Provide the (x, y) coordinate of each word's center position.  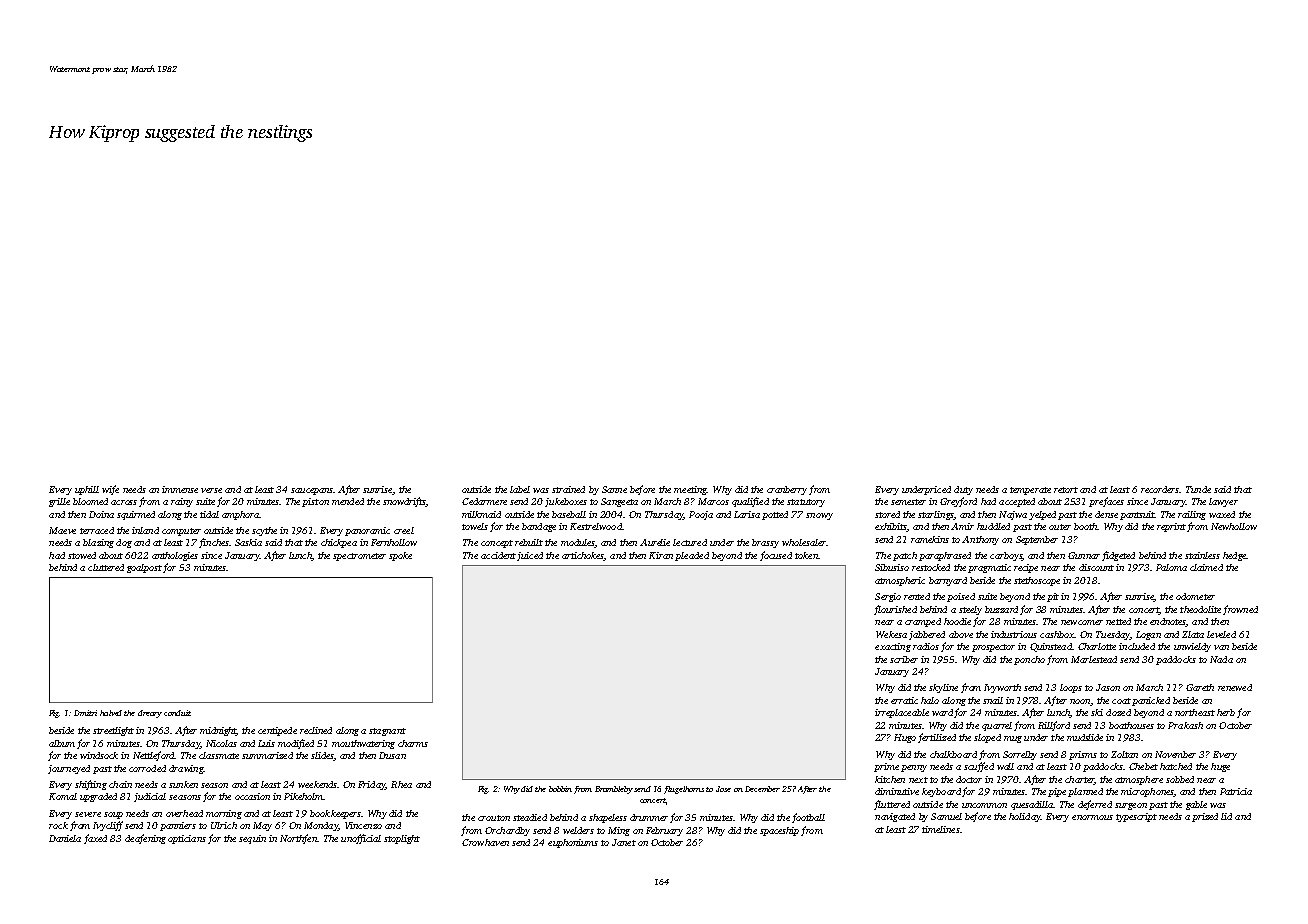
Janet (624, 842)
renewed (1235, 687)
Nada (1221, 659)
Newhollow (1234, 526)
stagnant (387, 732)
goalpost (144, 568)
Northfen (298, 839)
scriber (904, 659)
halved (111, 713)
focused (776, 556)
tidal (209, 514)
